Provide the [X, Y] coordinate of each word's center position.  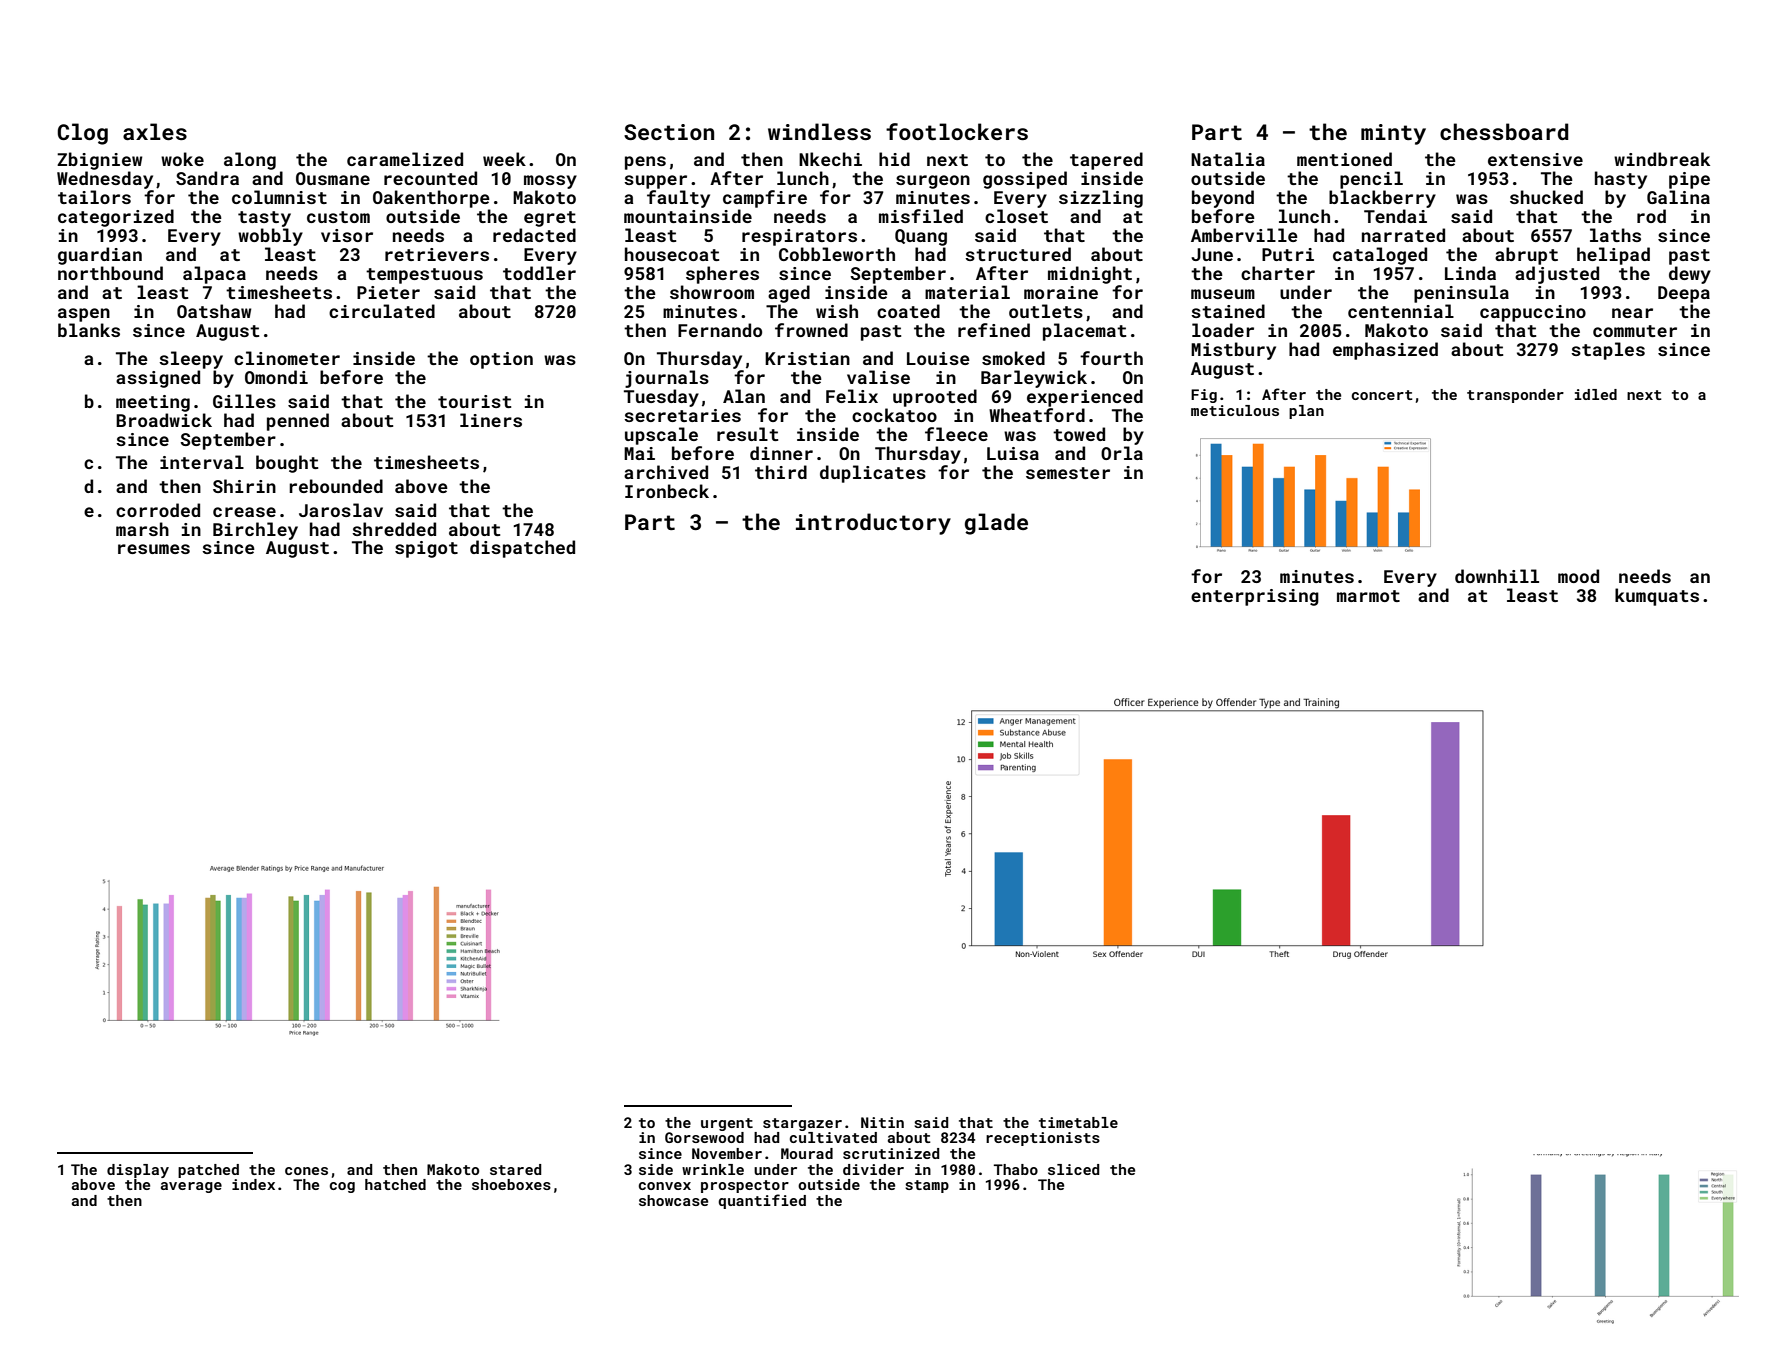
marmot [1368, 596]
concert [1382, 395]
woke [182, 159]
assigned [158, 379]
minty [1393, 134]
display [138, 1171]
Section [669, 132]
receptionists [1043, 1139]
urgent [727, 1124]
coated [908, 311]
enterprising [1255, 597]
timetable [1078, 1122]
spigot [426, 549]
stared [515, 1169]
